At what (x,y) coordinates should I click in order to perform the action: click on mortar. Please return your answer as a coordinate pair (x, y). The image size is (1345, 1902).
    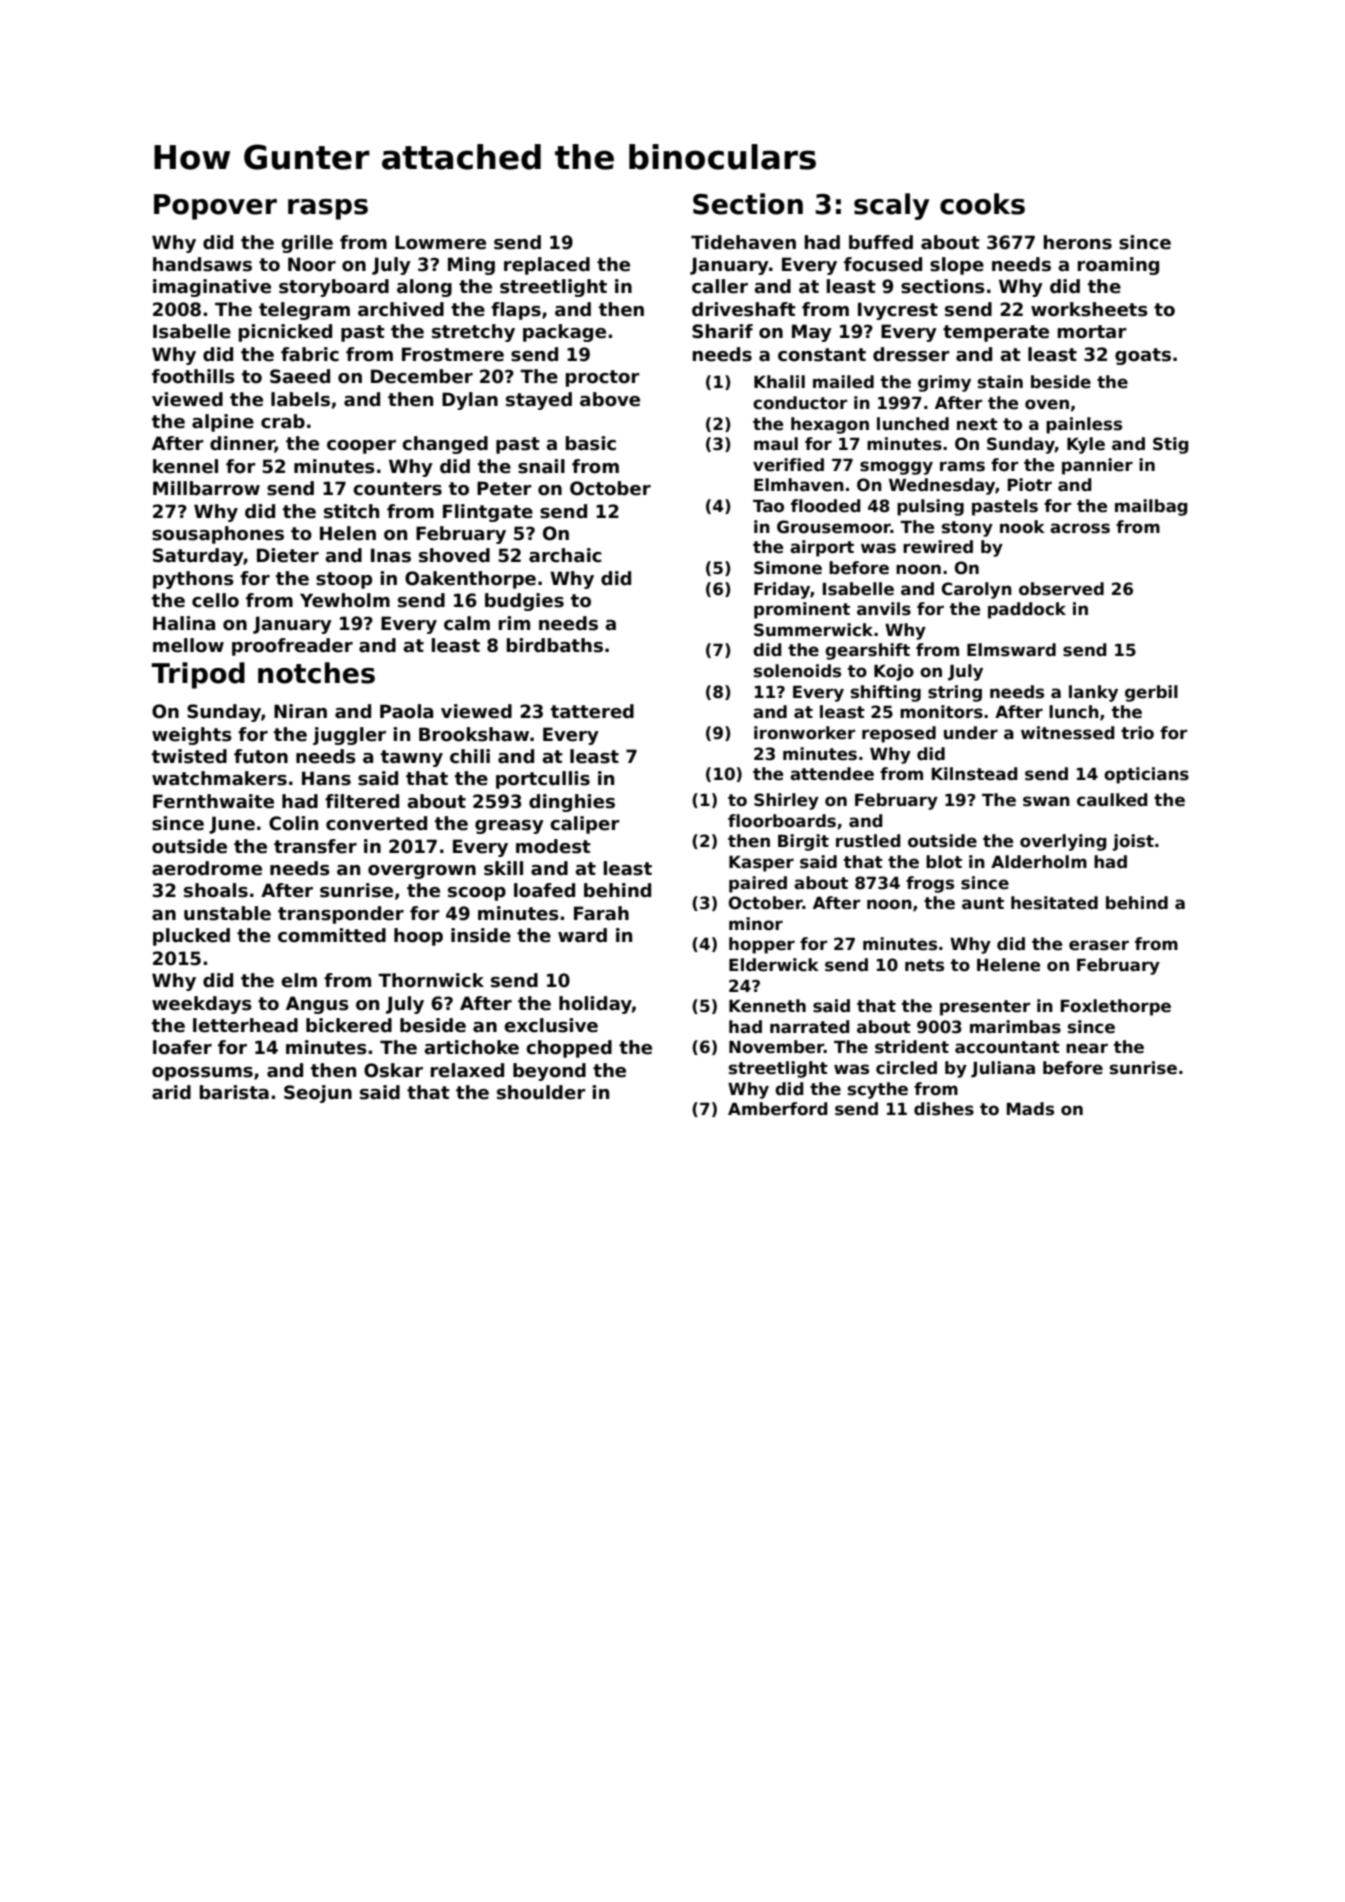
    Looking at the image, I should click on (1092, 332).
